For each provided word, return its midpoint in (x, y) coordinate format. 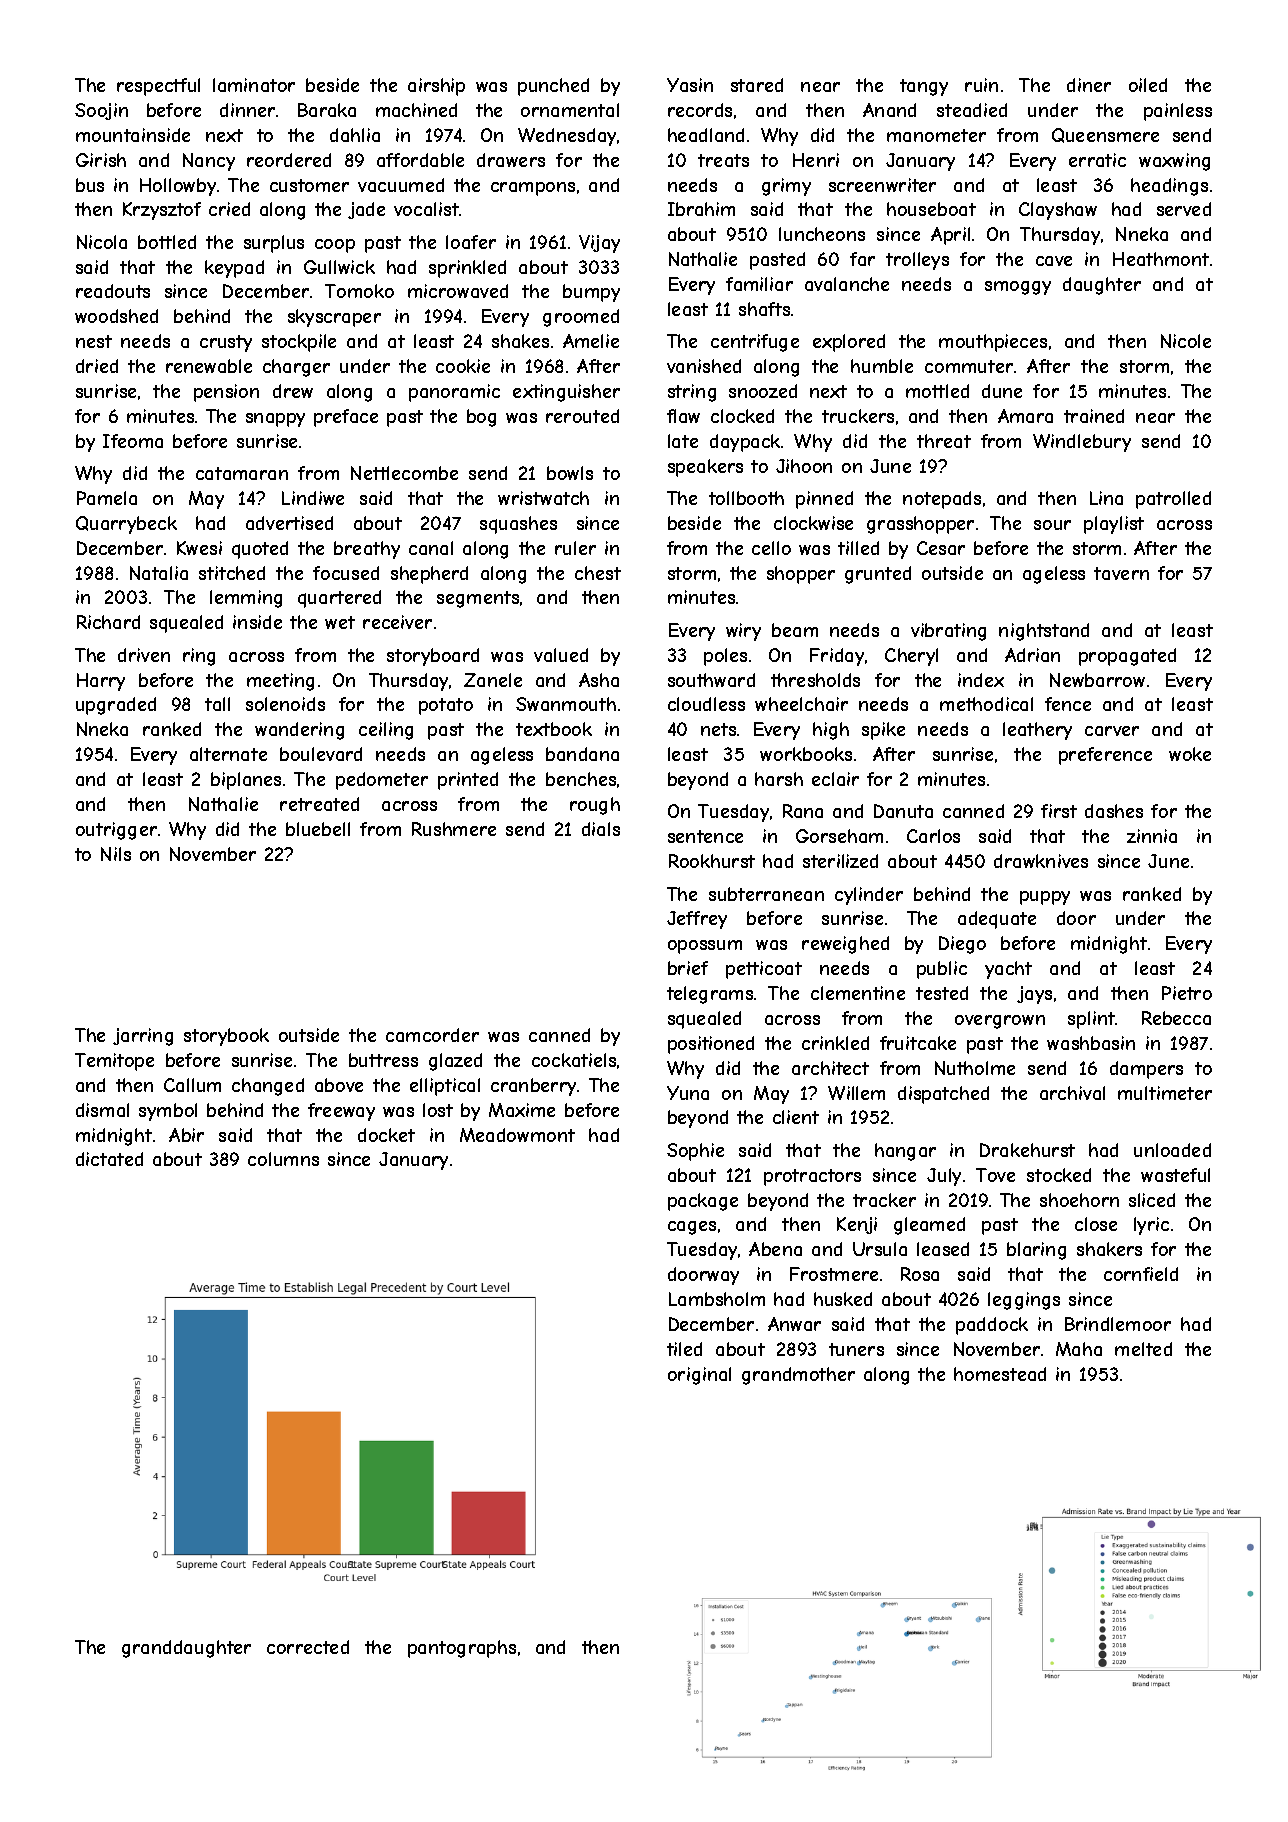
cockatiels (574, 1060)
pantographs (462, 1649)
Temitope (114, 1062)
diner (1089, 85)
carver (1112, 731)
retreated (319, 804)
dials (601, 829)
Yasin (690, 85)
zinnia (1152, 836)
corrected (308, 1647)
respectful (158, 87)
